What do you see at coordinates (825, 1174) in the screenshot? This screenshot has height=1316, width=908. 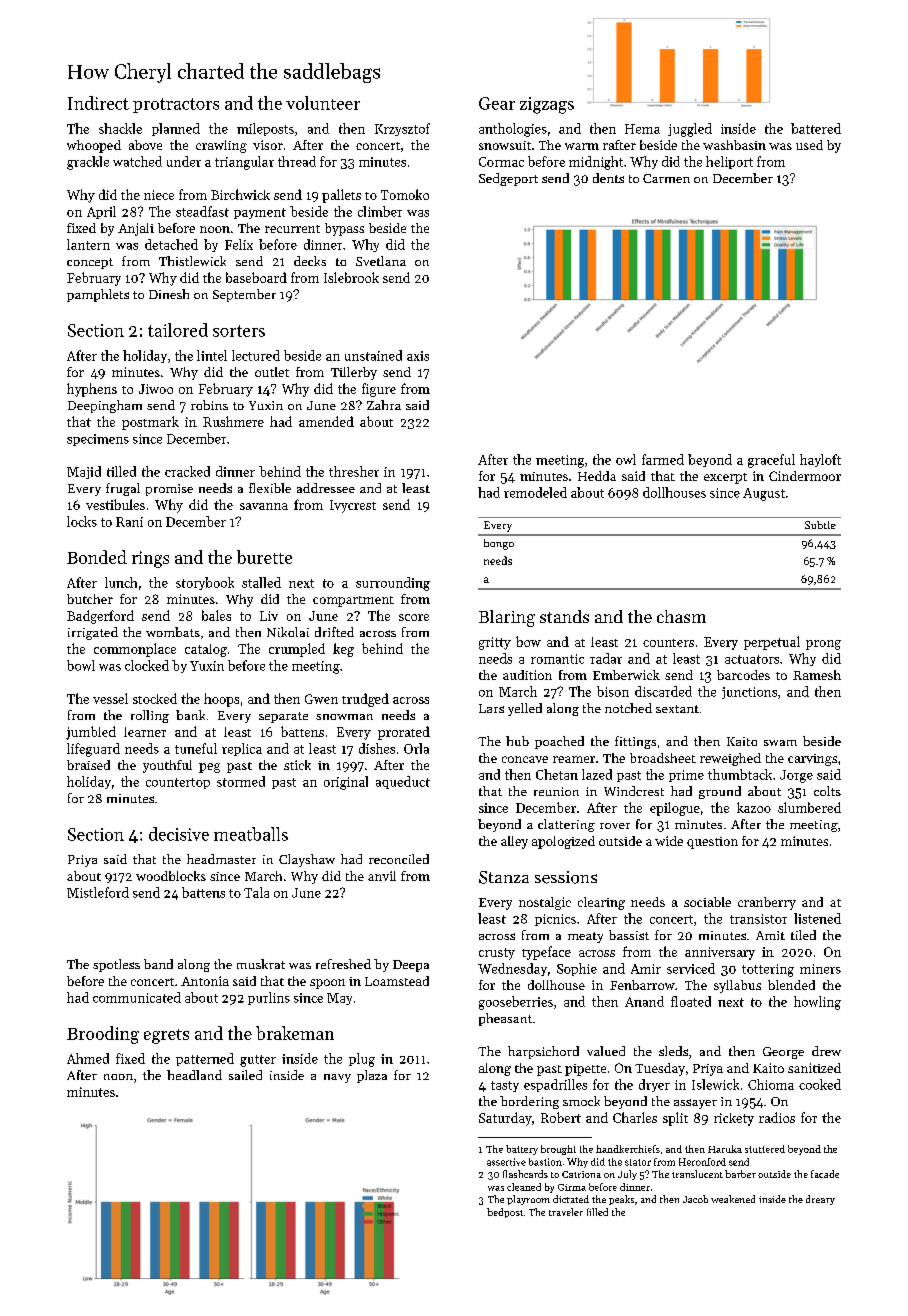 I see `facade` at bounding box center [825, 1174].
